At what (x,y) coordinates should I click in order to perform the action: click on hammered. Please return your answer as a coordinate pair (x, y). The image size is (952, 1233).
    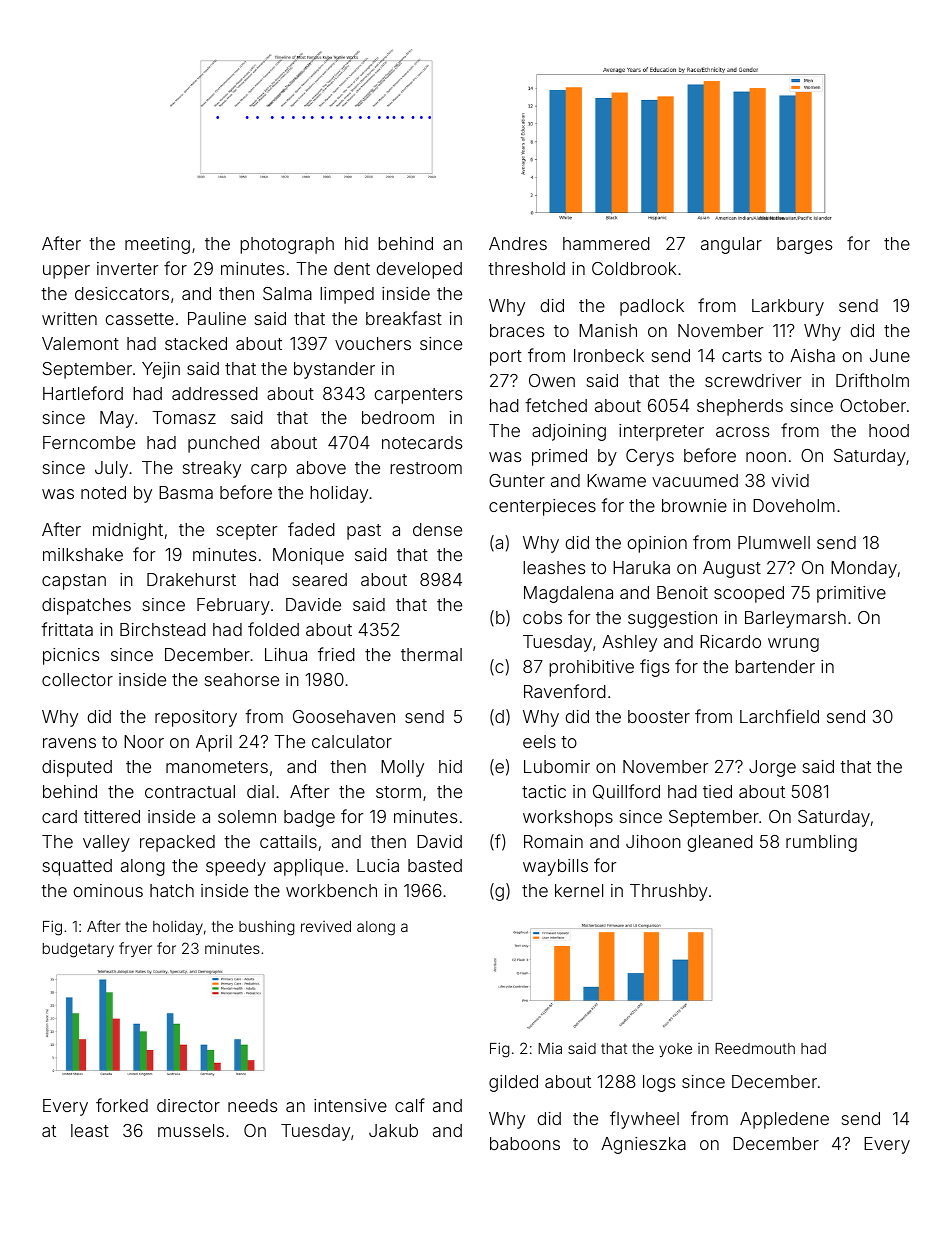
    Looking at the image, I should click on (606, 243).
